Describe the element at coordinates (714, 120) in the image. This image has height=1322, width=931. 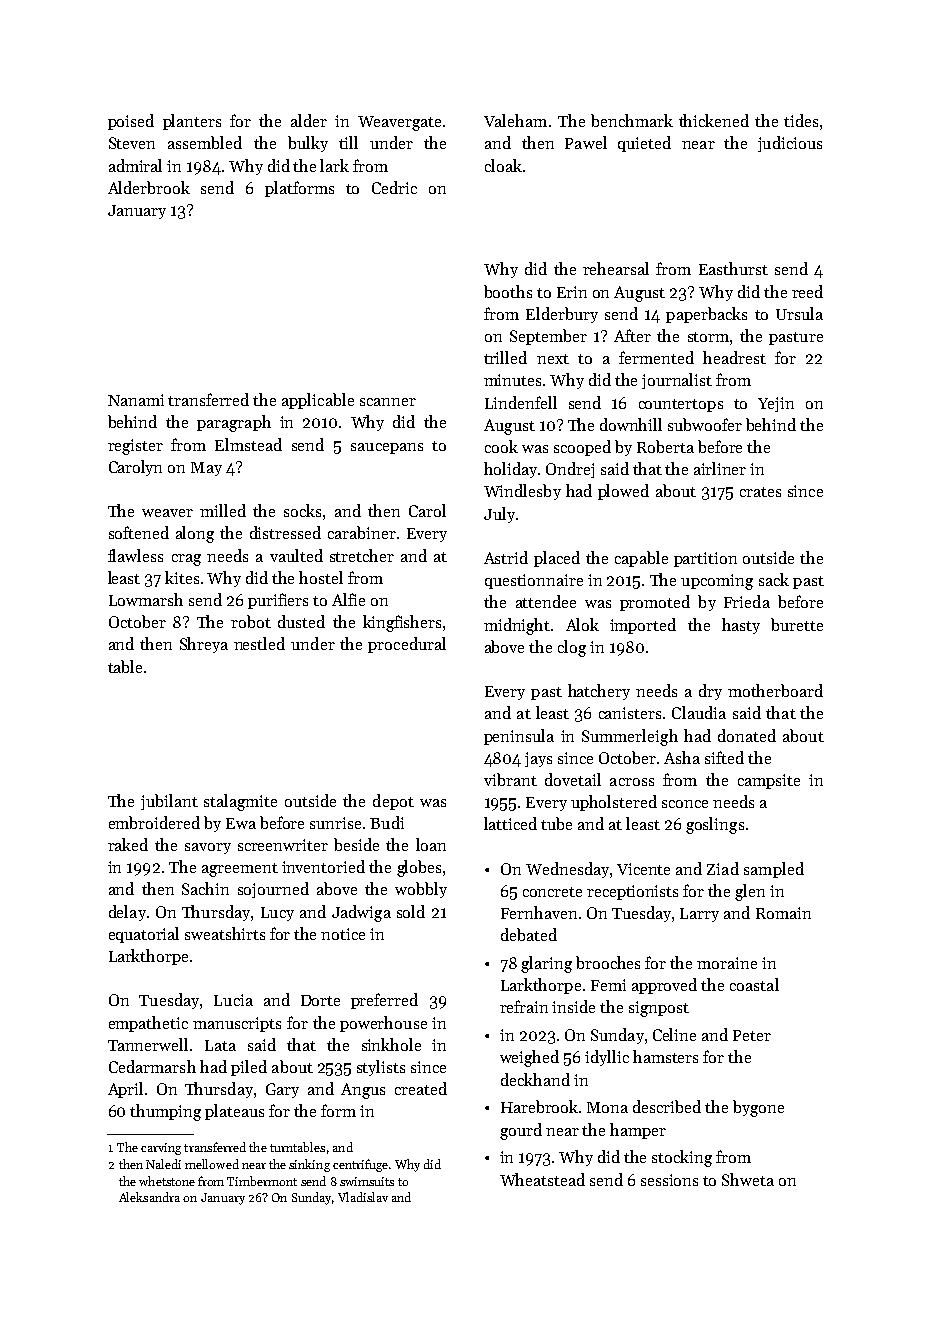
I see `thickened` at that location.
